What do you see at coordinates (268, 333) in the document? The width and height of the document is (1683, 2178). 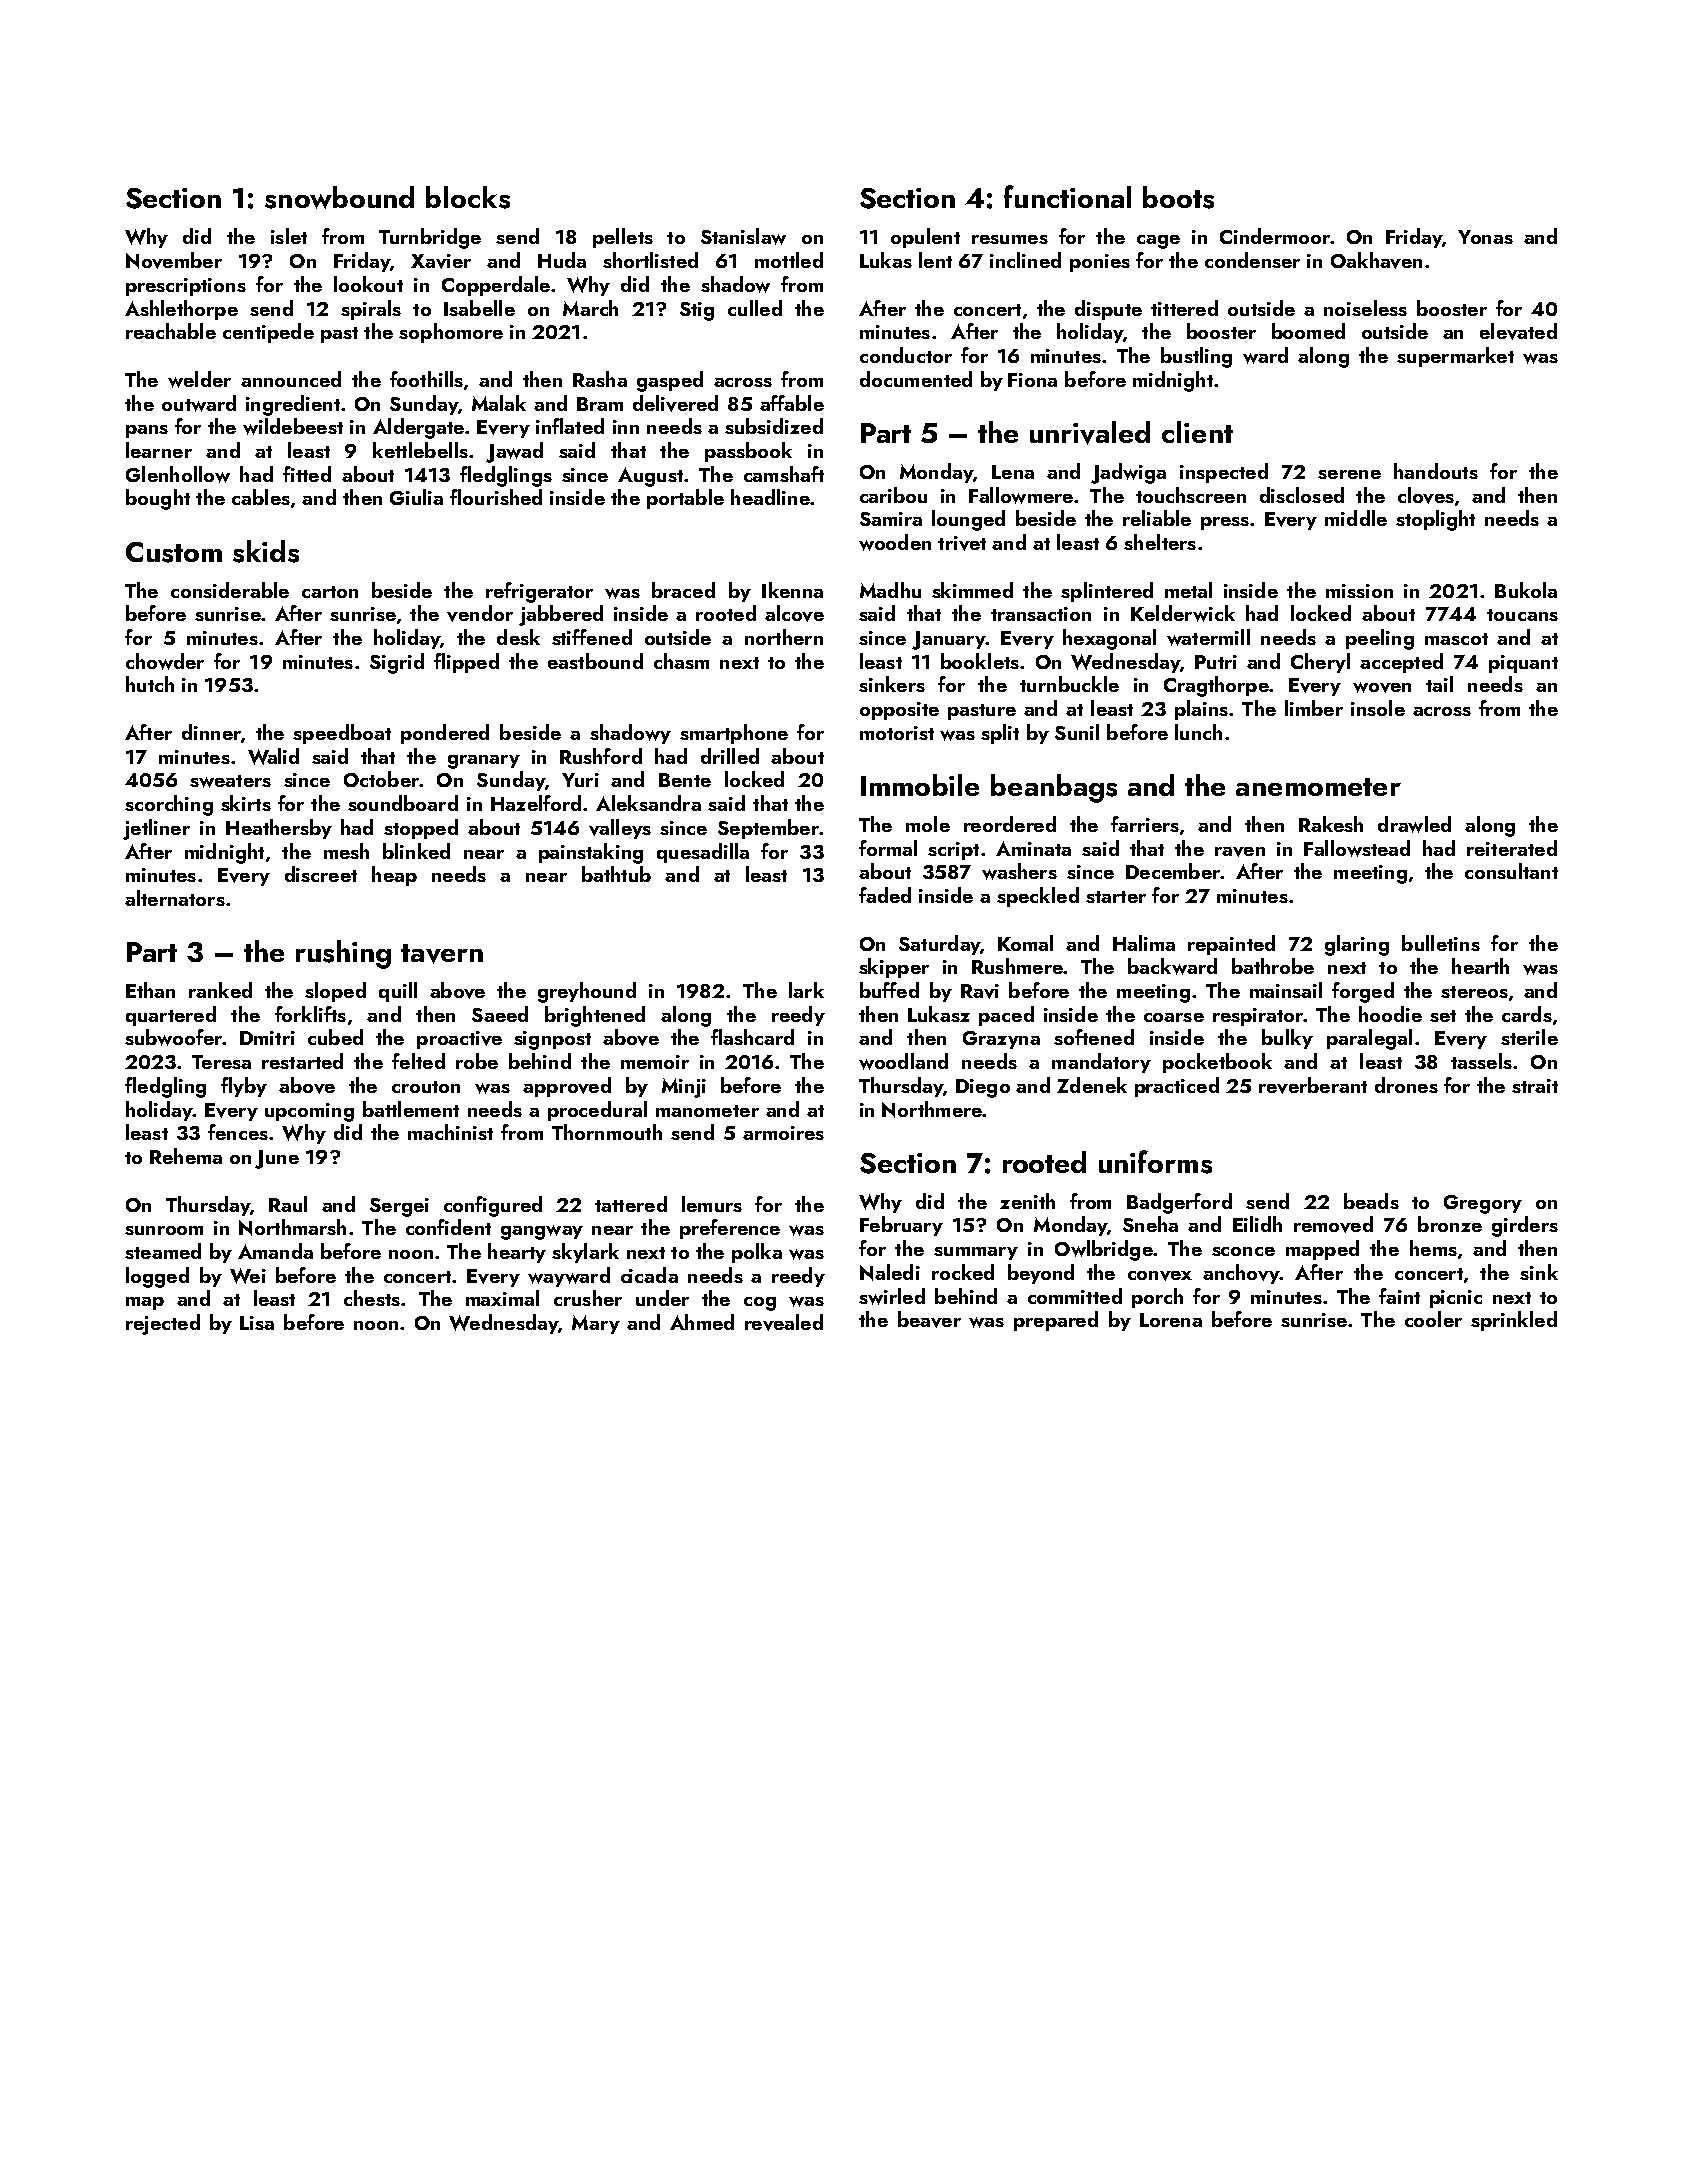 I see `centipede` at bounding box center [268, 333].
